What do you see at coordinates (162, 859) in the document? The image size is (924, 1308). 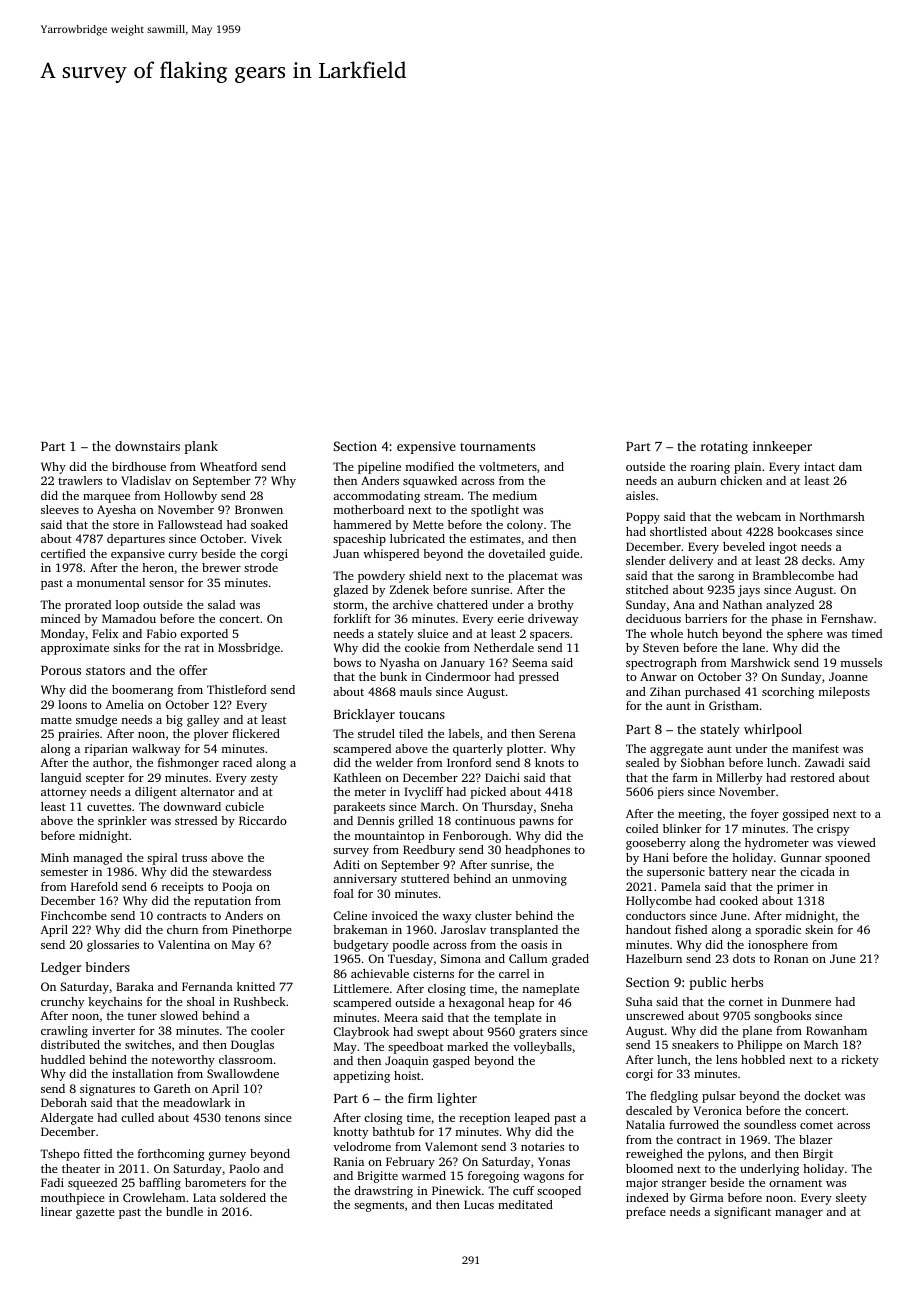 I see `spiral` at bounding box center [162, 859].
